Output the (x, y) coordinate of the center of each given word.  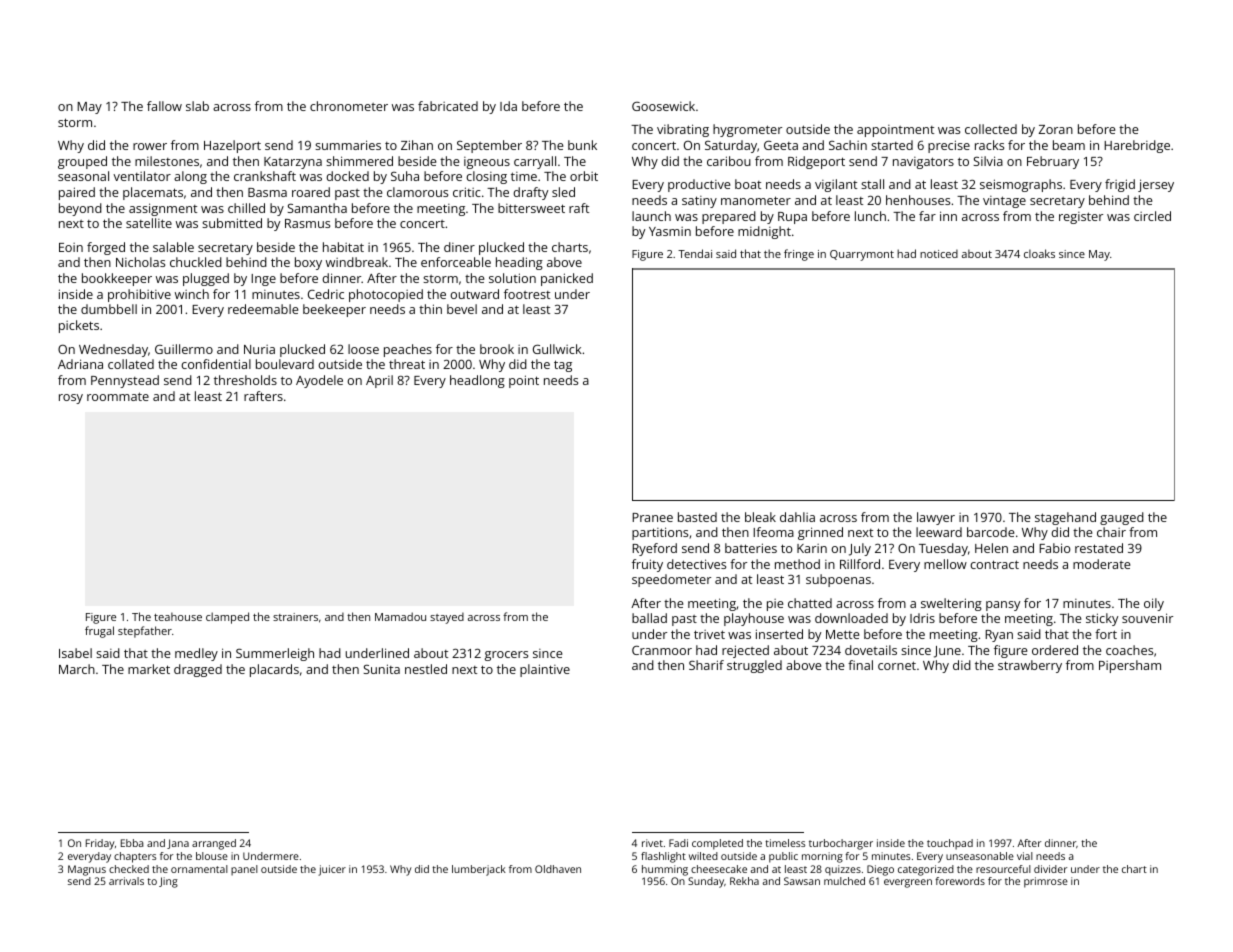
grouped (82, 162)
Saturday (731, 146)
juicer (332, 870)
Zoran (1056, 129)
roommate (118, 396)
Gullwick (557, 349)
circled (1152, 216)
